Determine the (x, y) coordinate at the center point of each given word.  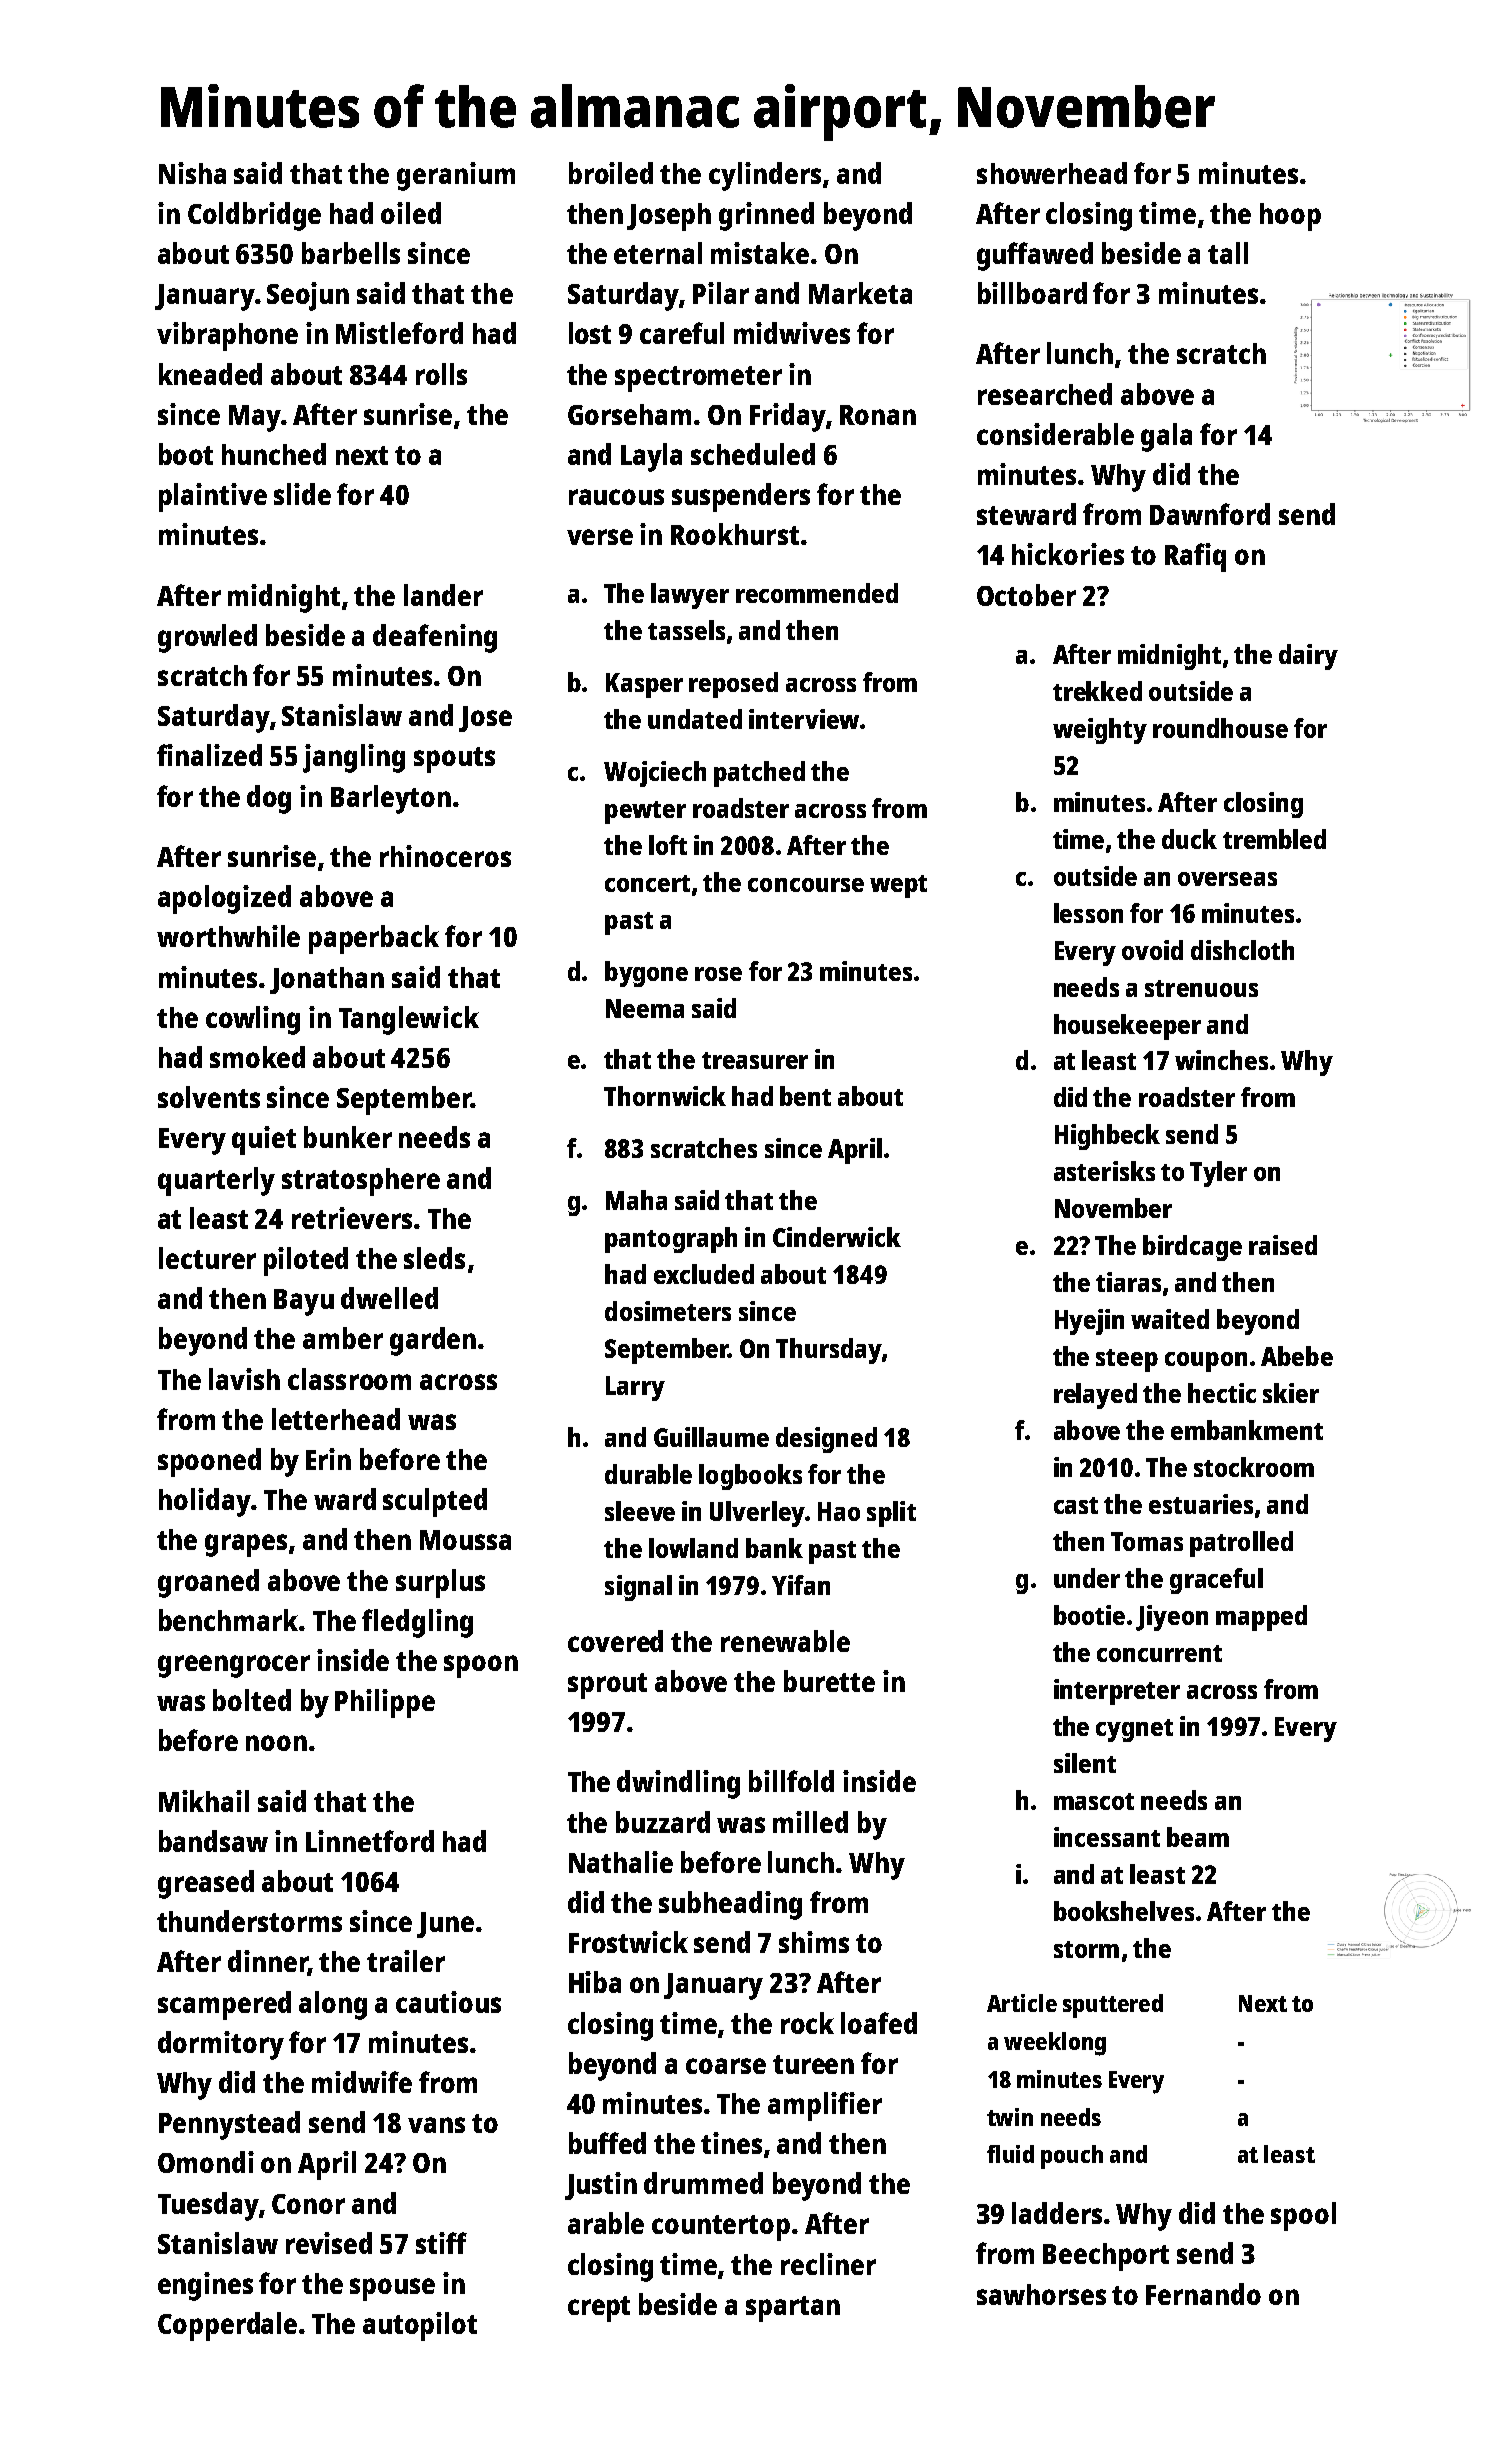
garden (433, 1341)
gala (1166, 437)
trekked (1097, 691)
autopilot (420, 2326)
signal (638, 1588)
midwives (792, 333)
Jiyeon (1172, 1618)
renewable (785, 1641)
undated (695, 719)
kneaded (210, 374)
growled (207, 638)
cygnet (1134, 1730)
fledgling (417, 1623)
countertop (721, 2228)
